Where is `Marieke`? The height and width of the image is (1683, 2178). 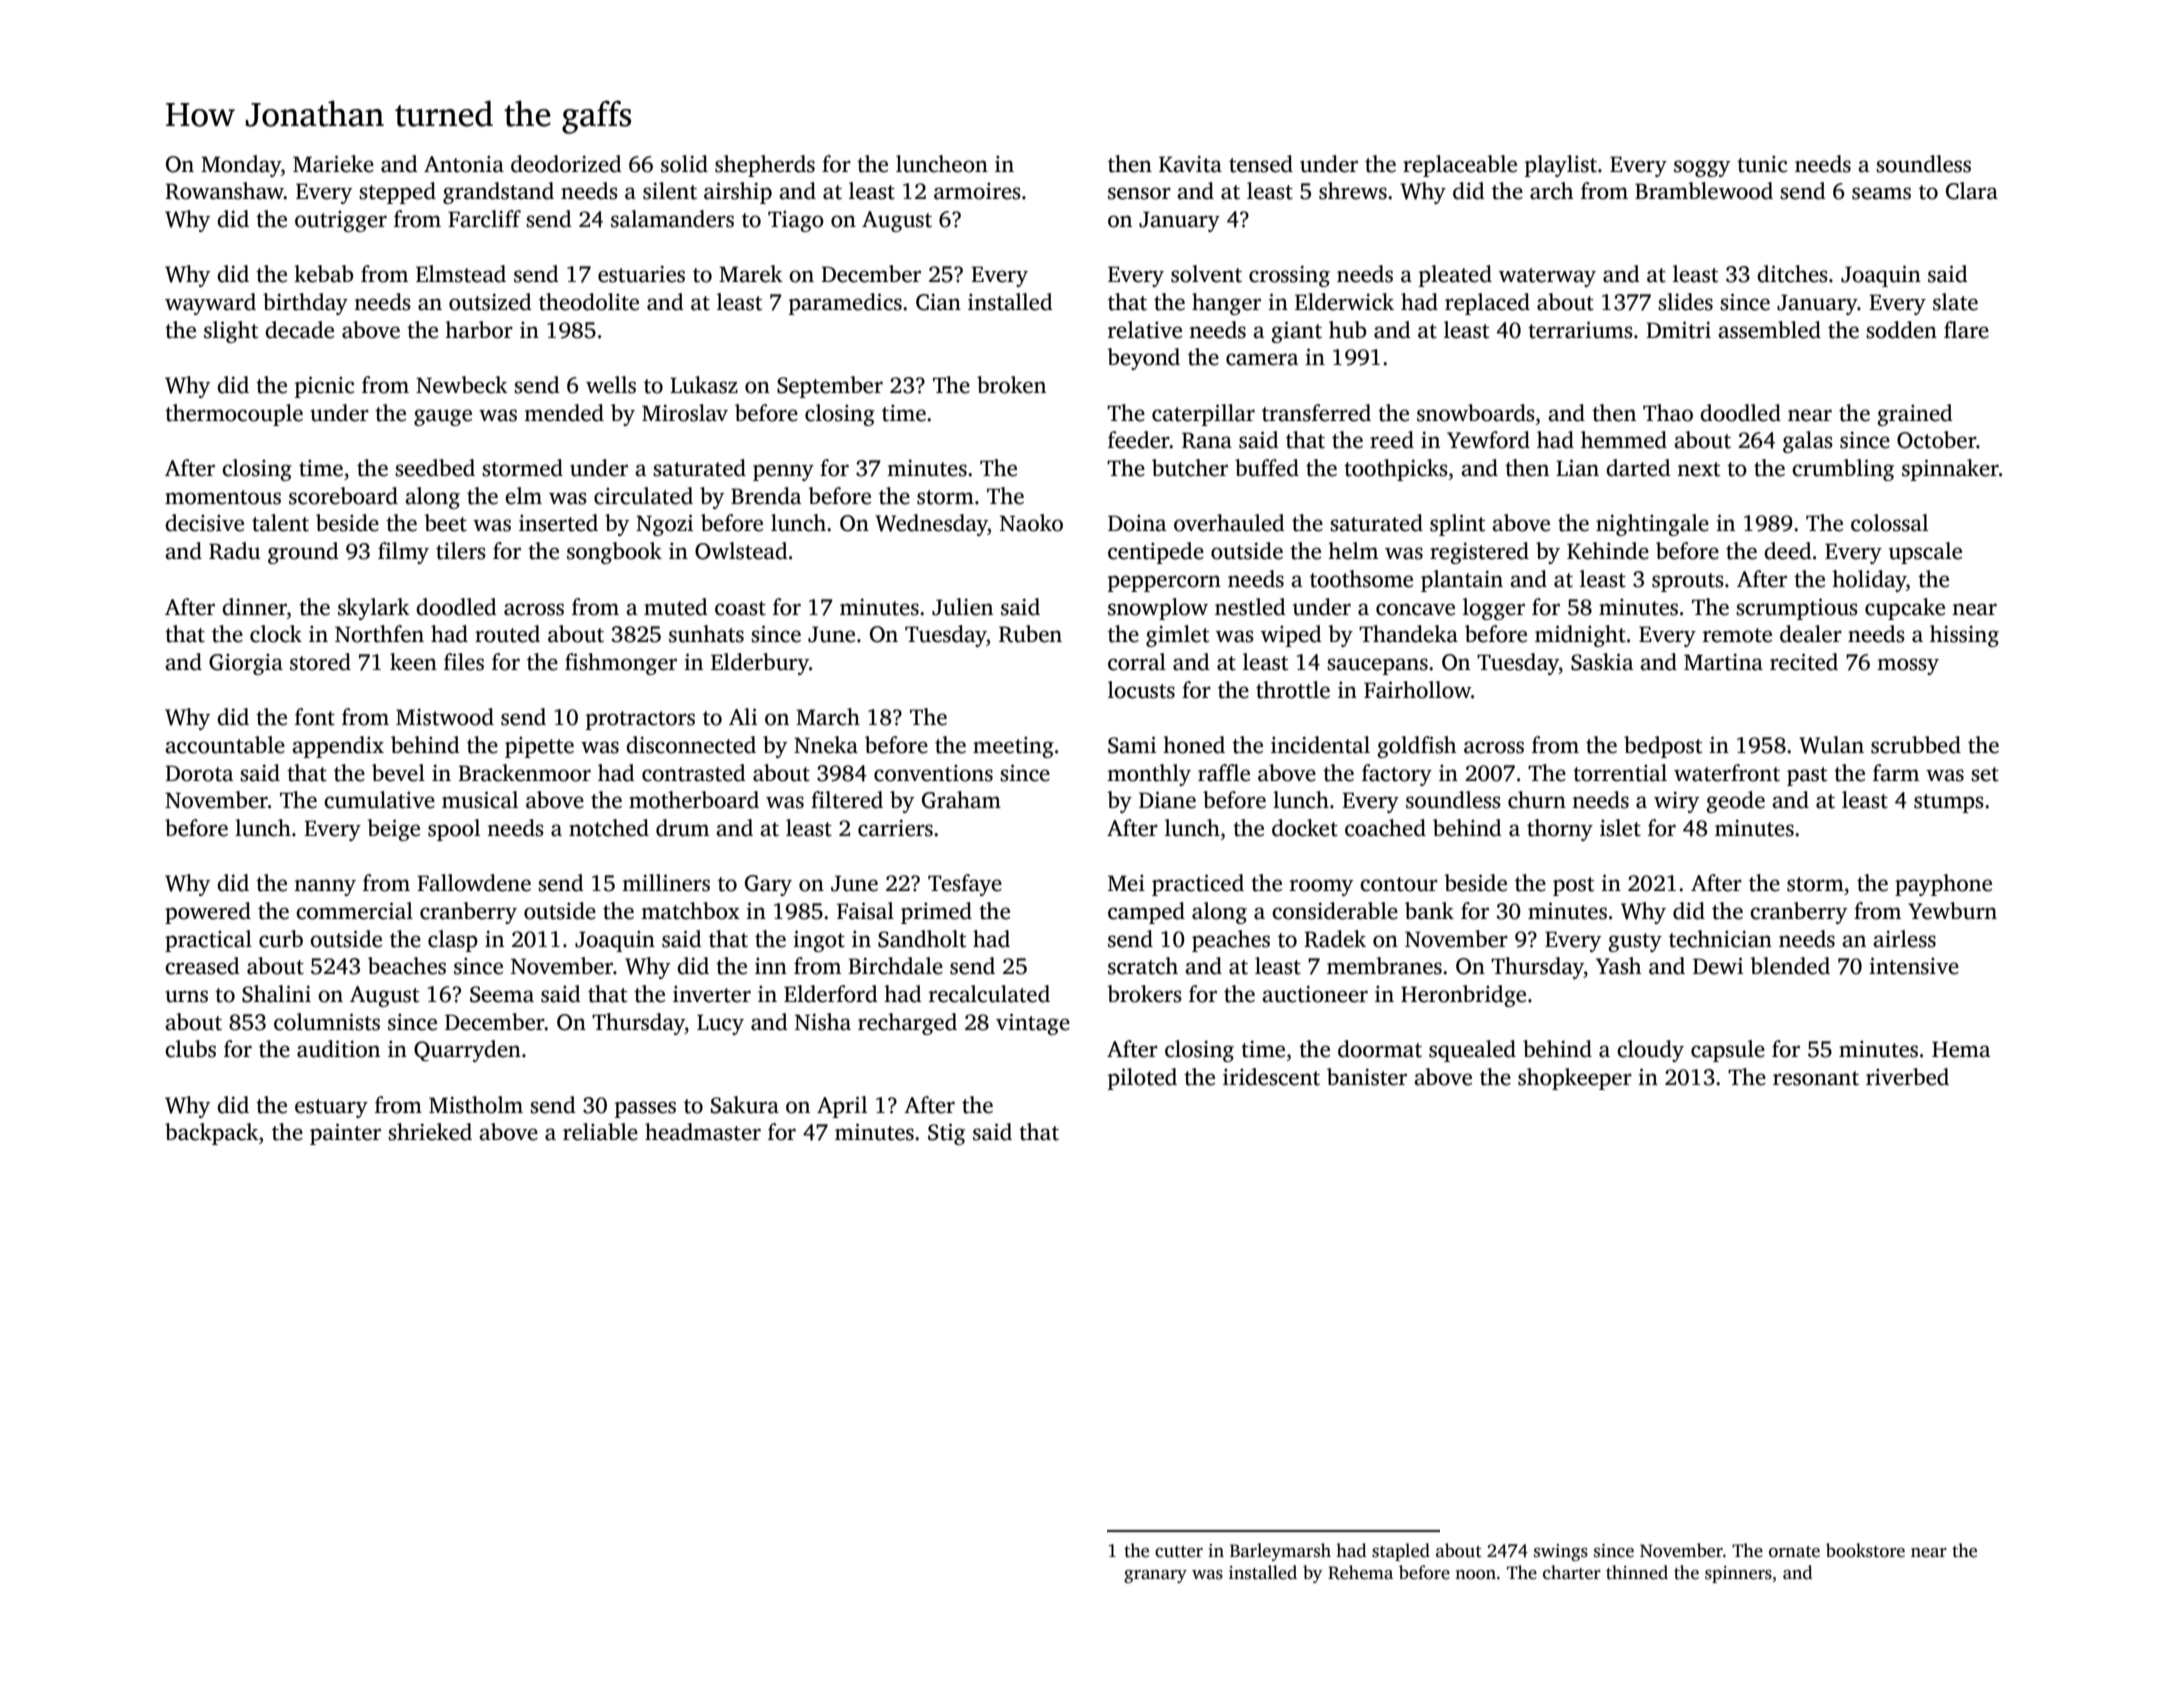
Marieke is located at coordinates (333, 164).
